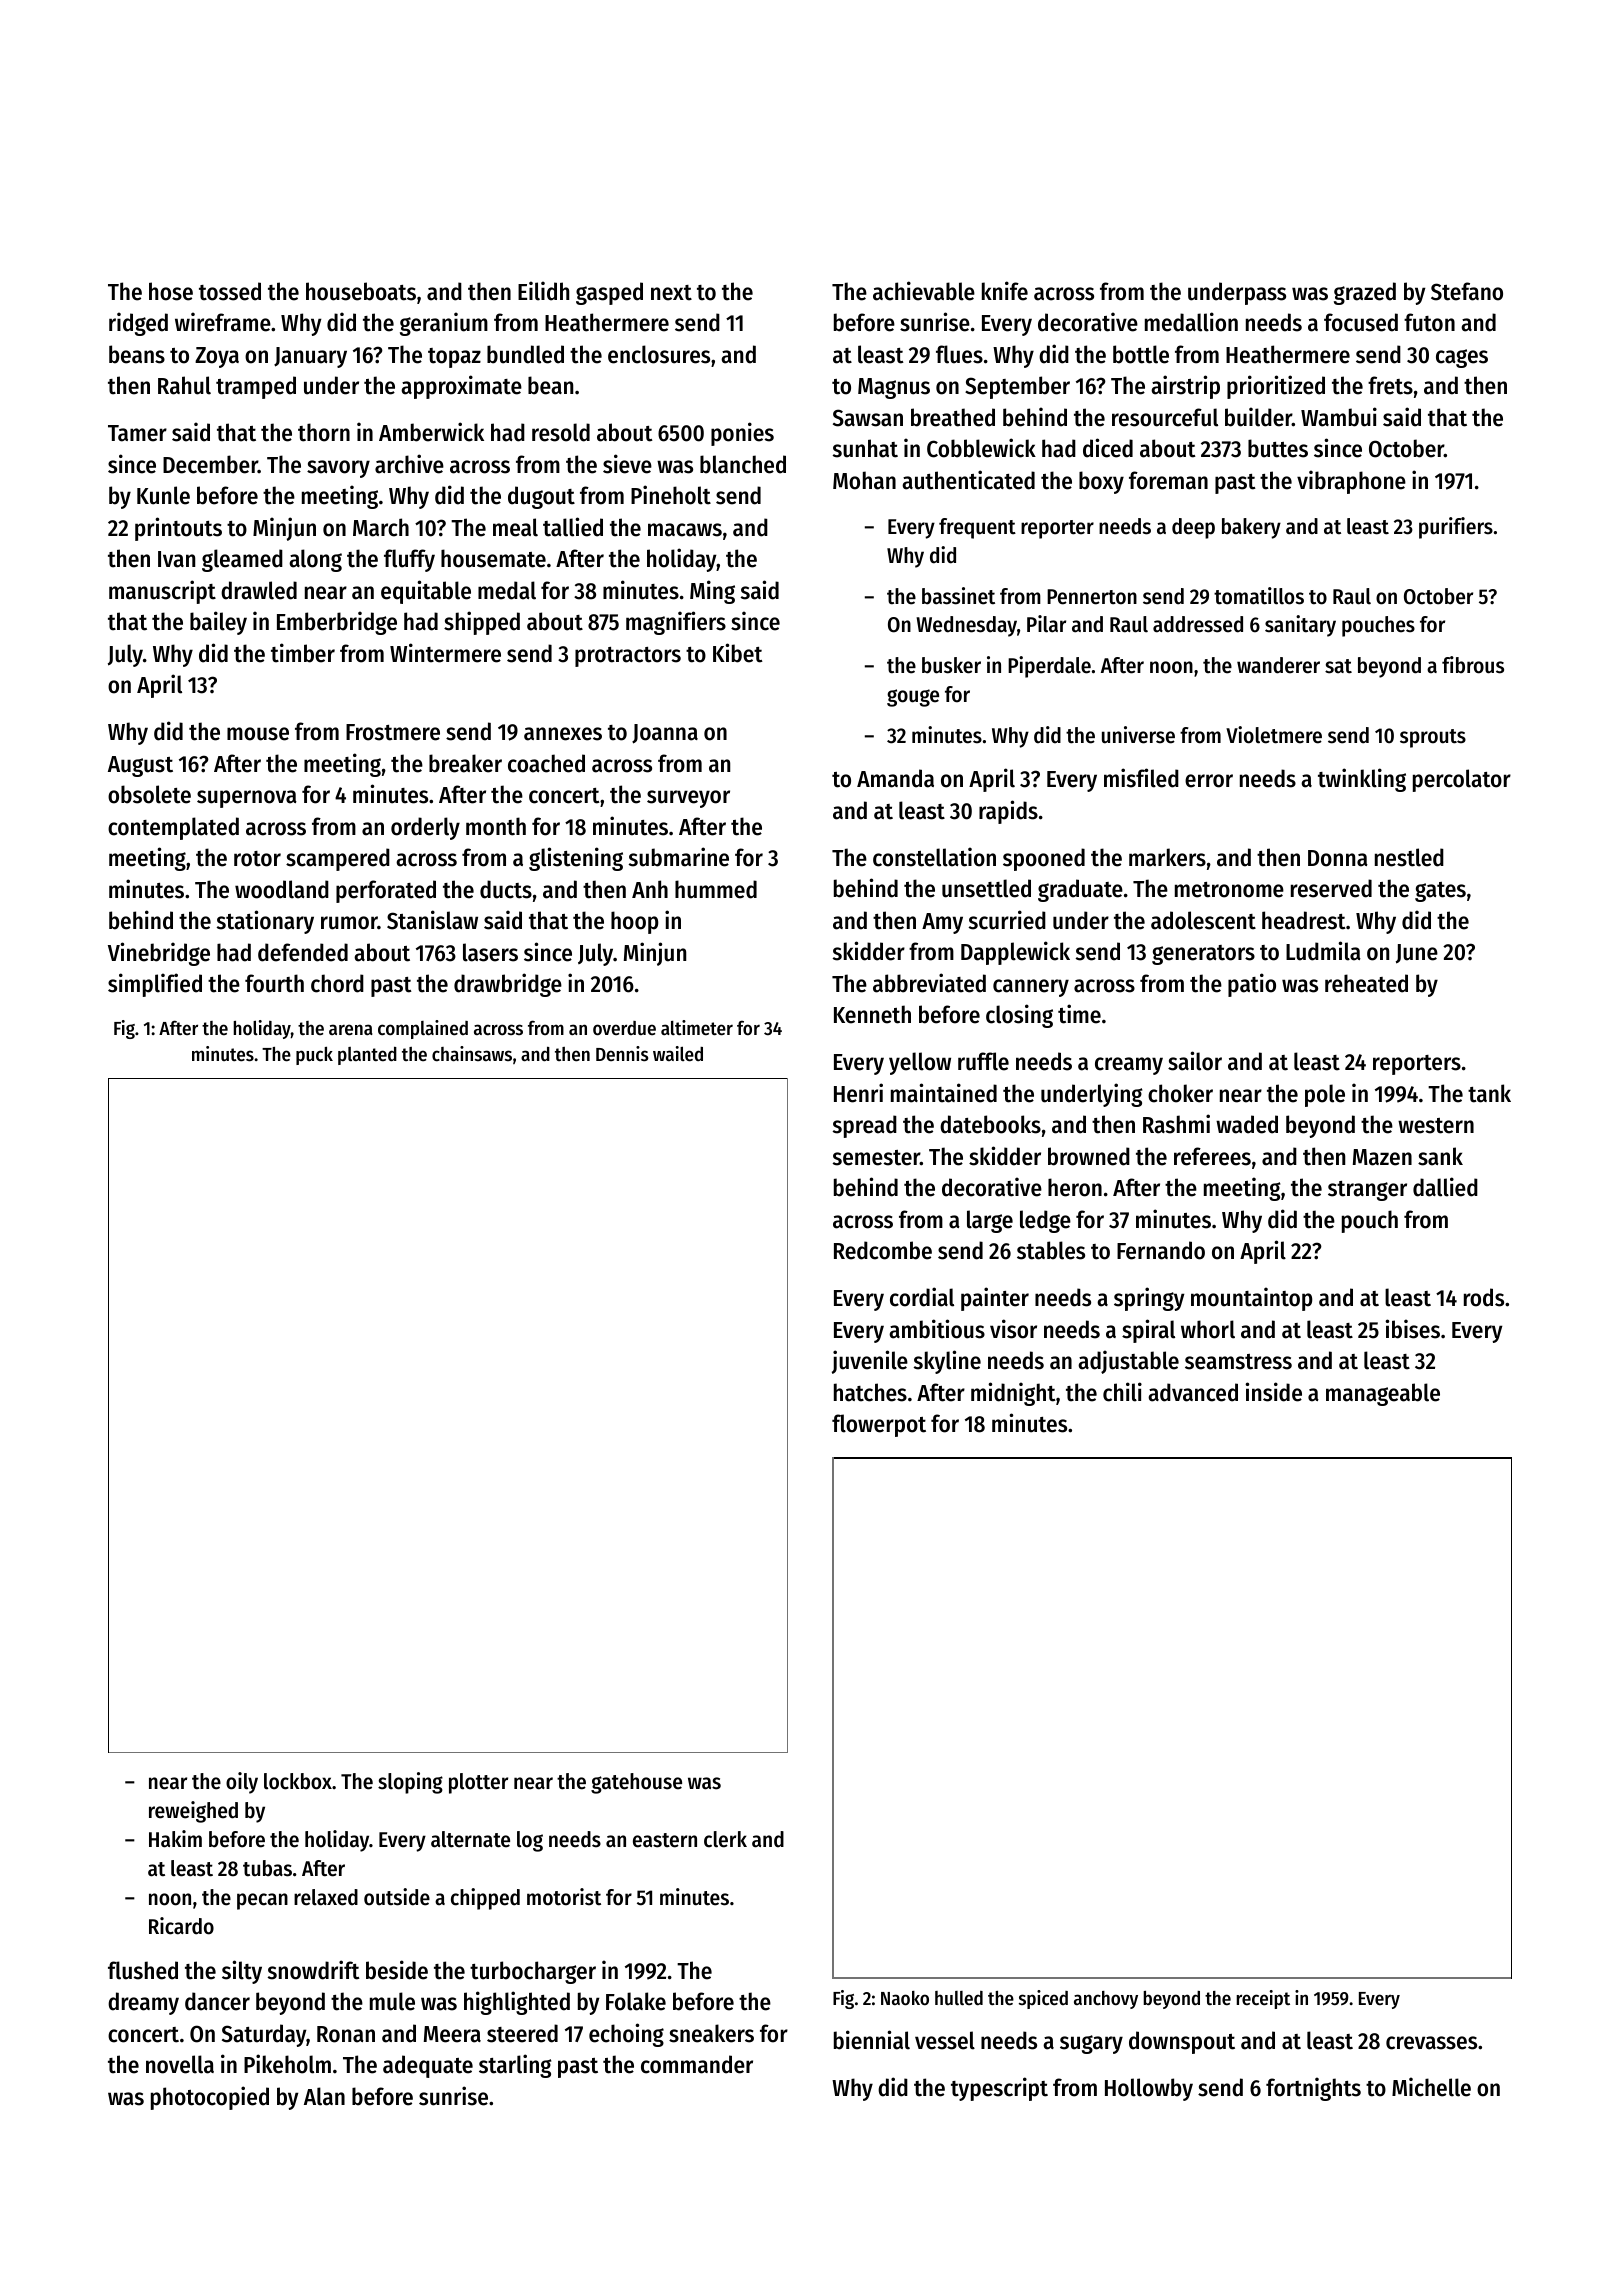  I want to click on blanched, so click(743, 464).
